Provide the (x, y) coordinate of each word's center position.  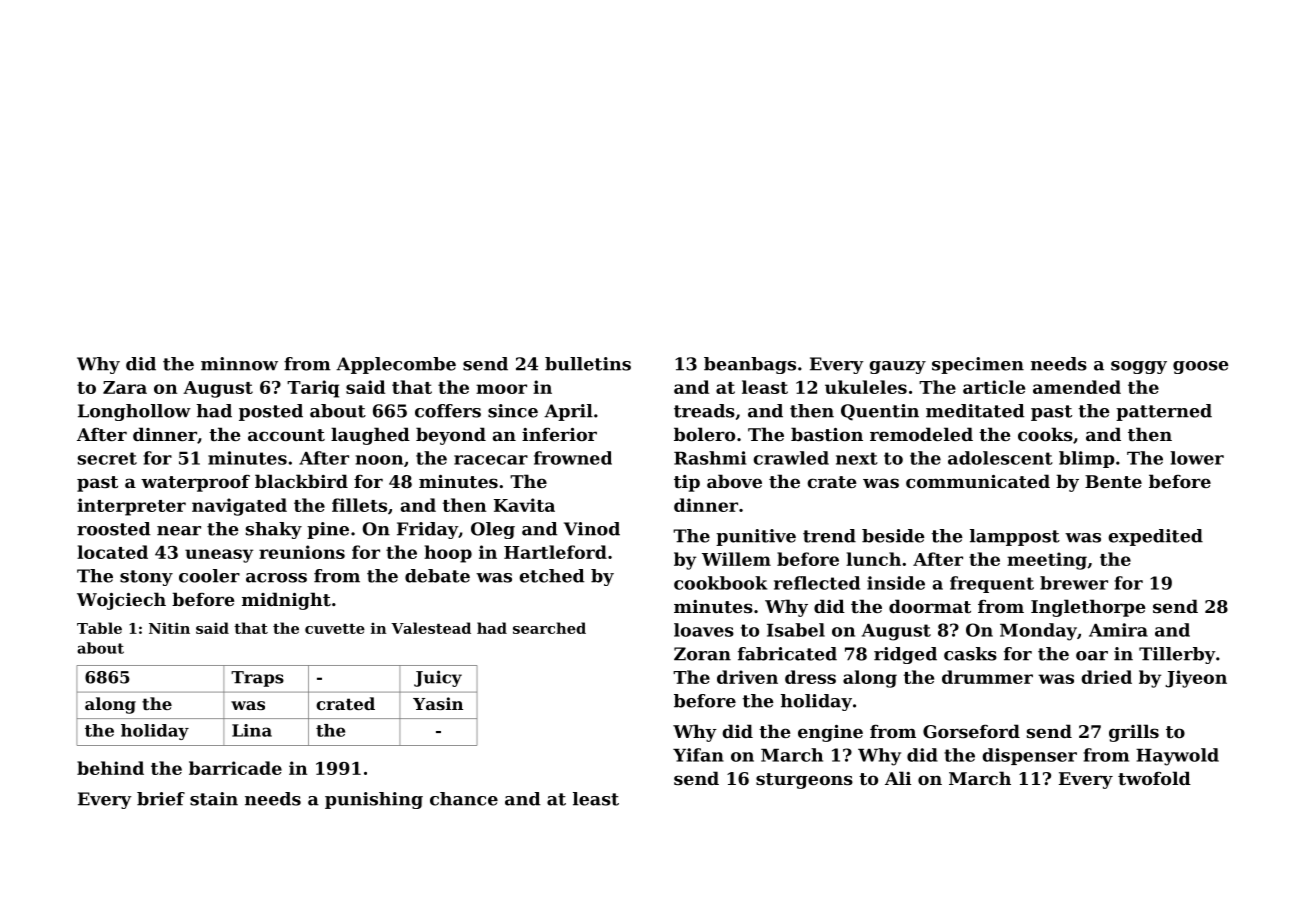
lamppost (1015, 537)
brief (161, 799)
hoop (448, 554)
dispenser (1029, 756)
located (112, 552)
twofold (1154, 778)
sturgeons (804, 781)
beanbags (750, 365)
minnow (239, 364)
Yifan (698, 755)
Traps (257, 679)
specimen (978, 365)
